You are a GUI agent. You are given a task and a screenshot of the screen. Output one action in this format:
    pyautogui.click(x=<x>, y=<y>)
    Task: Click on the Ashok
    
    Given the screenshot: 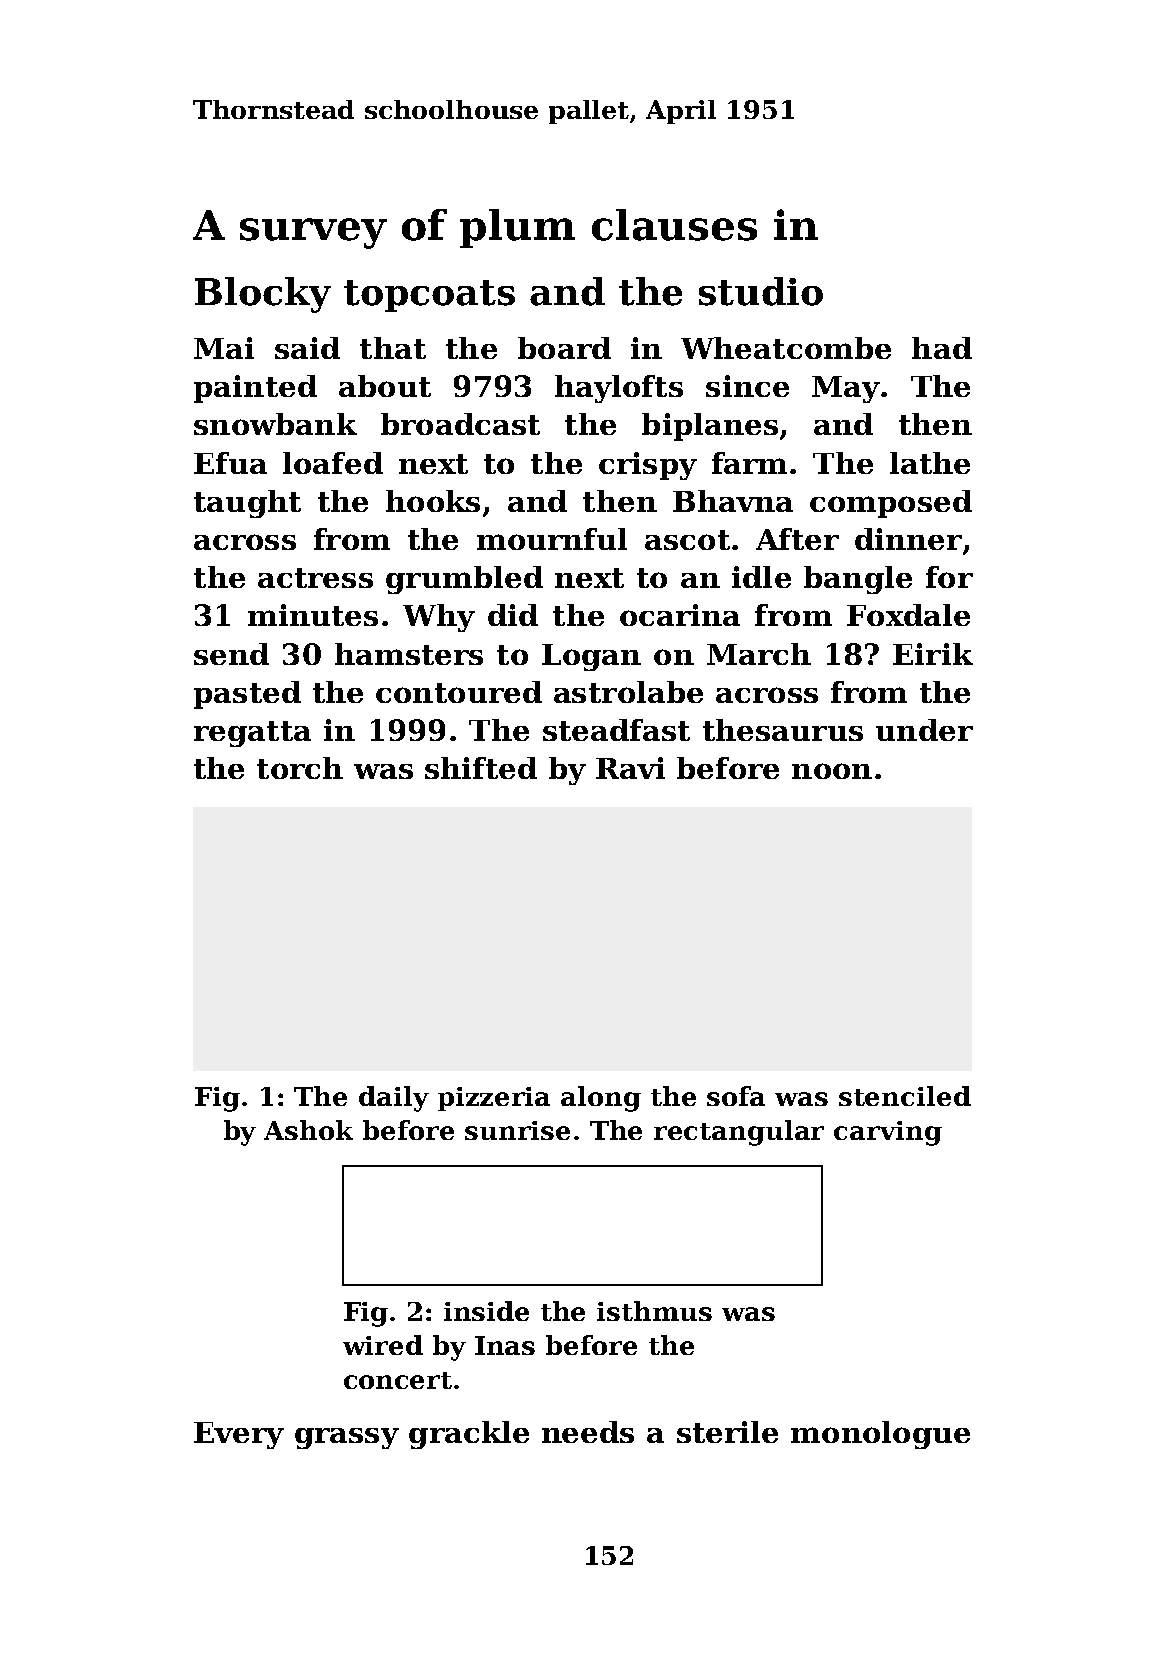 What is the action you would take?
    pyautogui.click(x=308, y=1130)
